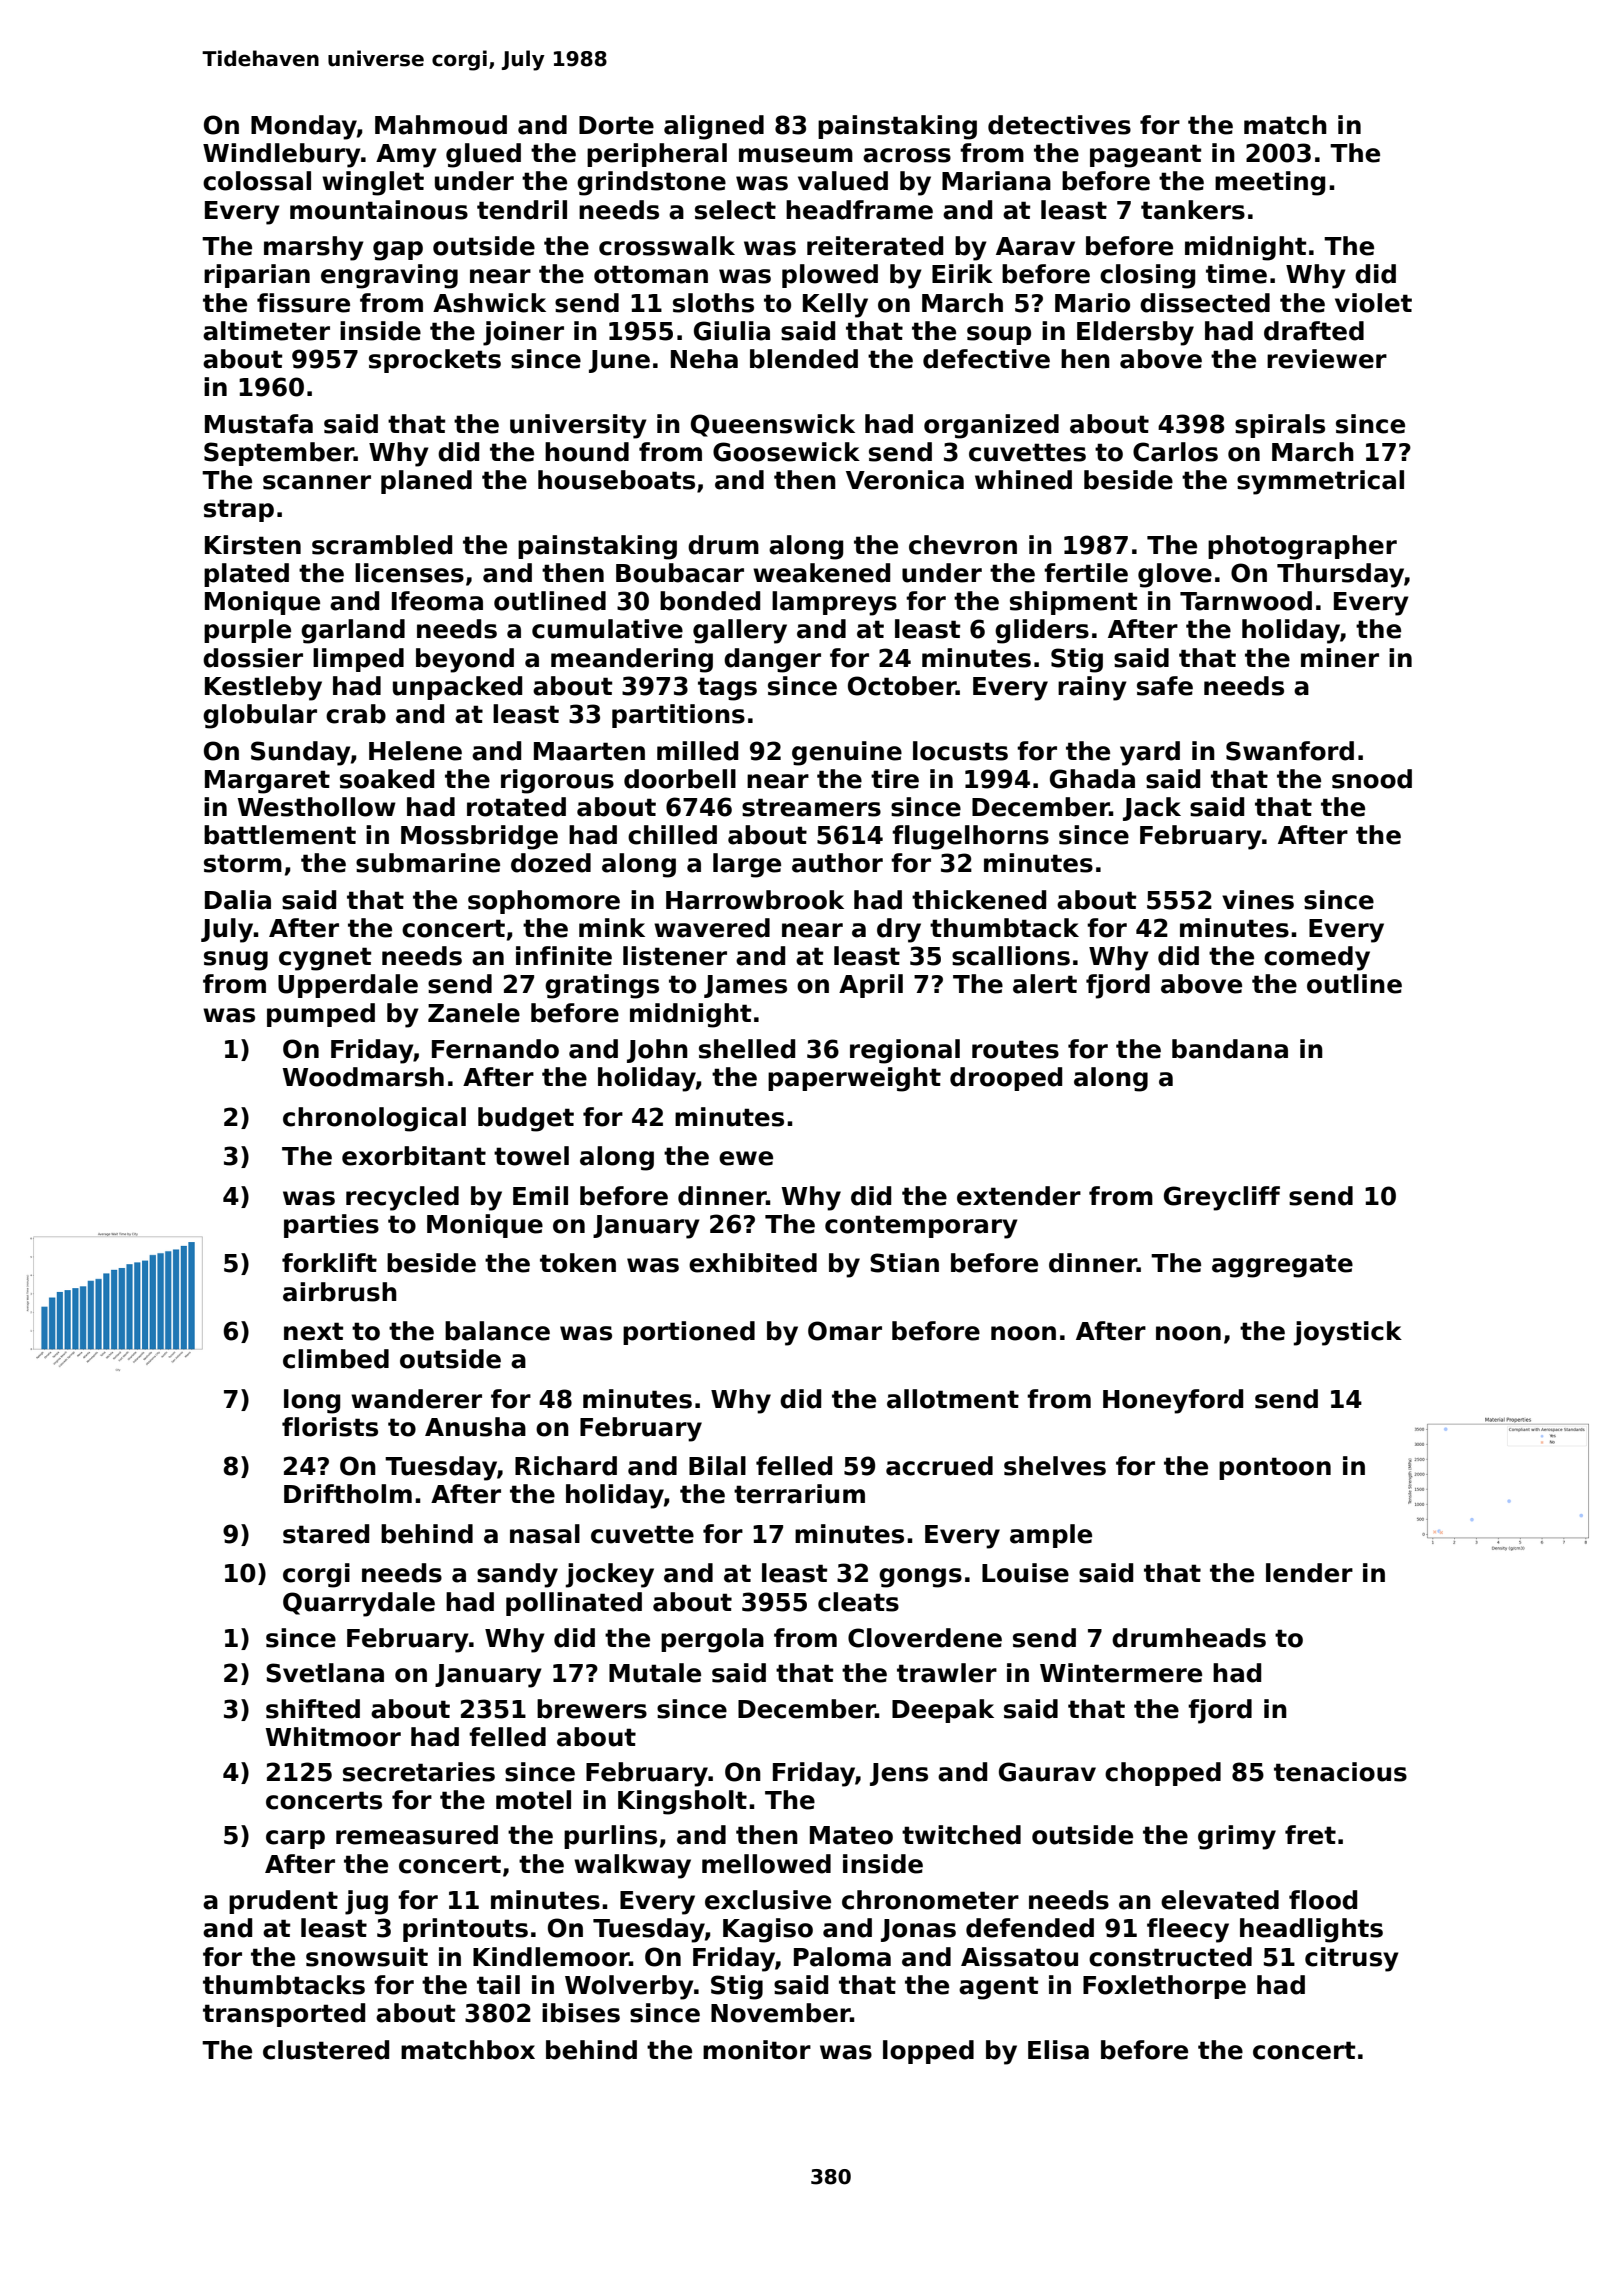  What do you see at coordinates (1222, 1198) in the screenshot?
I see `Greycliff` at bounding box center [1222, 1198].
